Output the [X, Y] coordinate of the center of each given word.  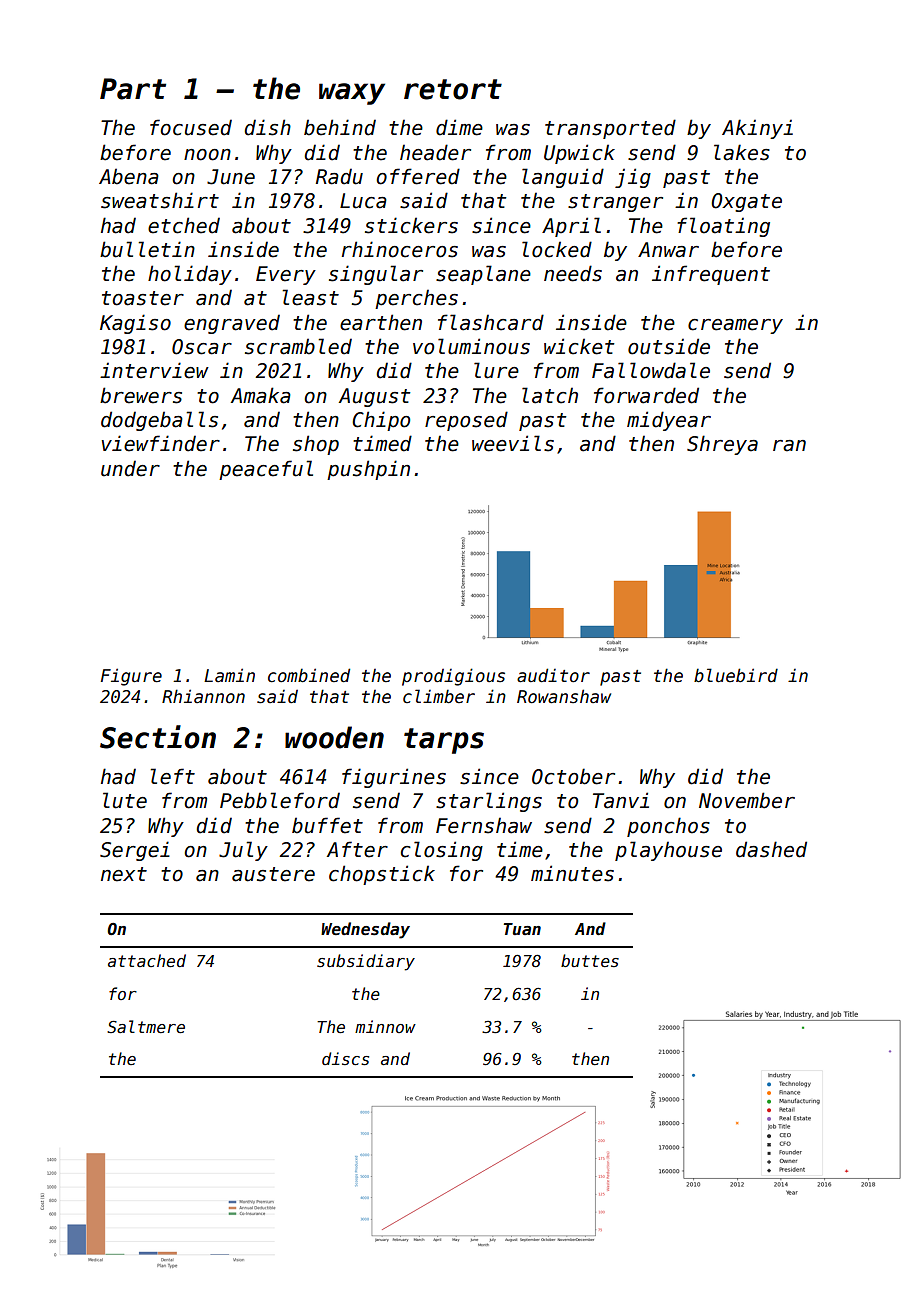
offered [418, 176]
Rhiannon [203, 696]
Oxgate [746, 202]
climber [439, 696]
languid [563, 178]
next [124, 874]
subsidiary [366, 962]
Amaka [261, 395]
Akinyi [757, 129]
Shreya [722, 445]
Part [133, 89]
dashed [771, 849]
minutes [572, 873]
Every [286, 275]
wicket [579, 346]
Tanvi [621, 800]
